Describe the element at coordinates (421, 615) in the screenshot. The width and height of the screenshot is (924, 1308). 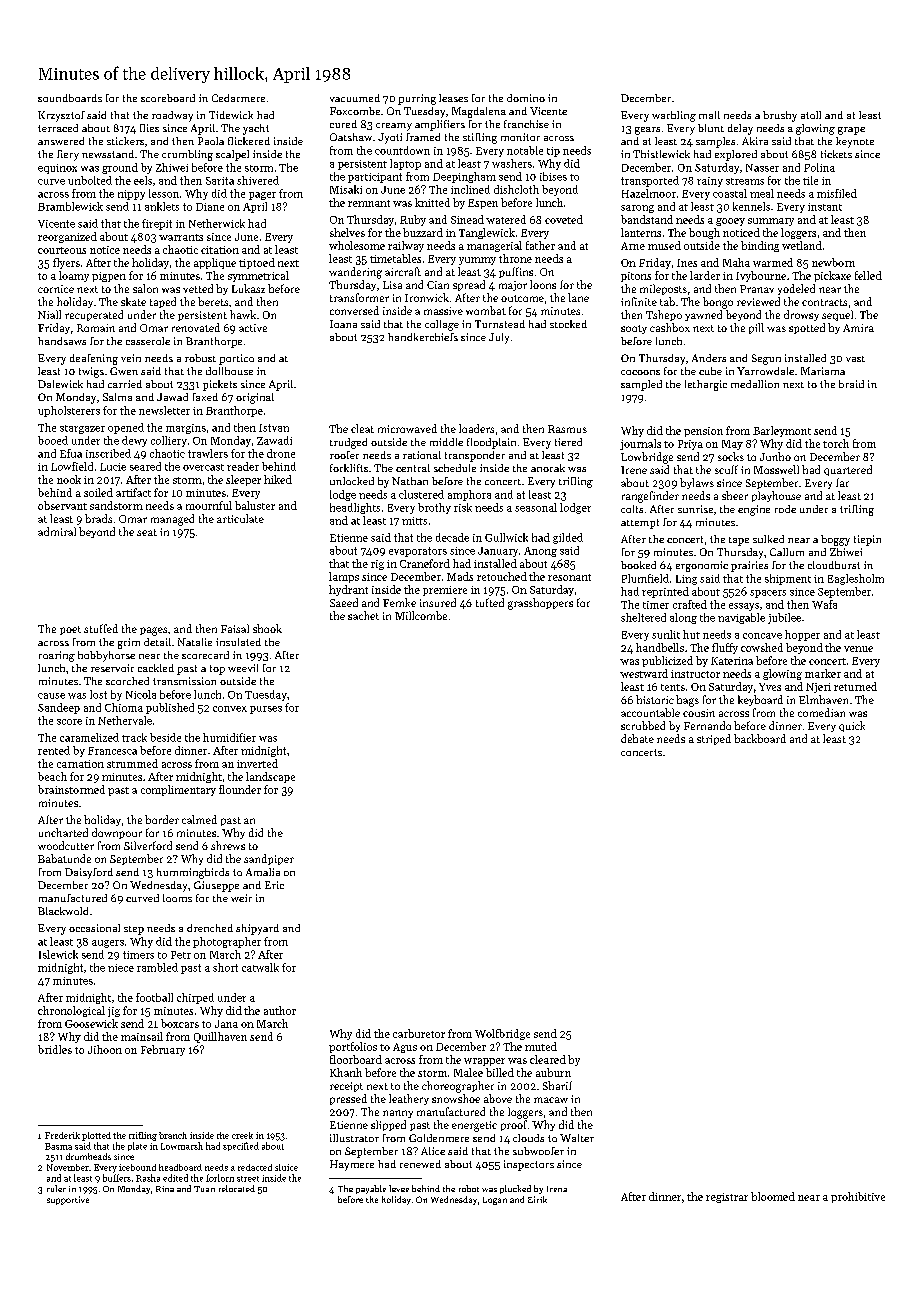
I see `Millcombe` at that location.
